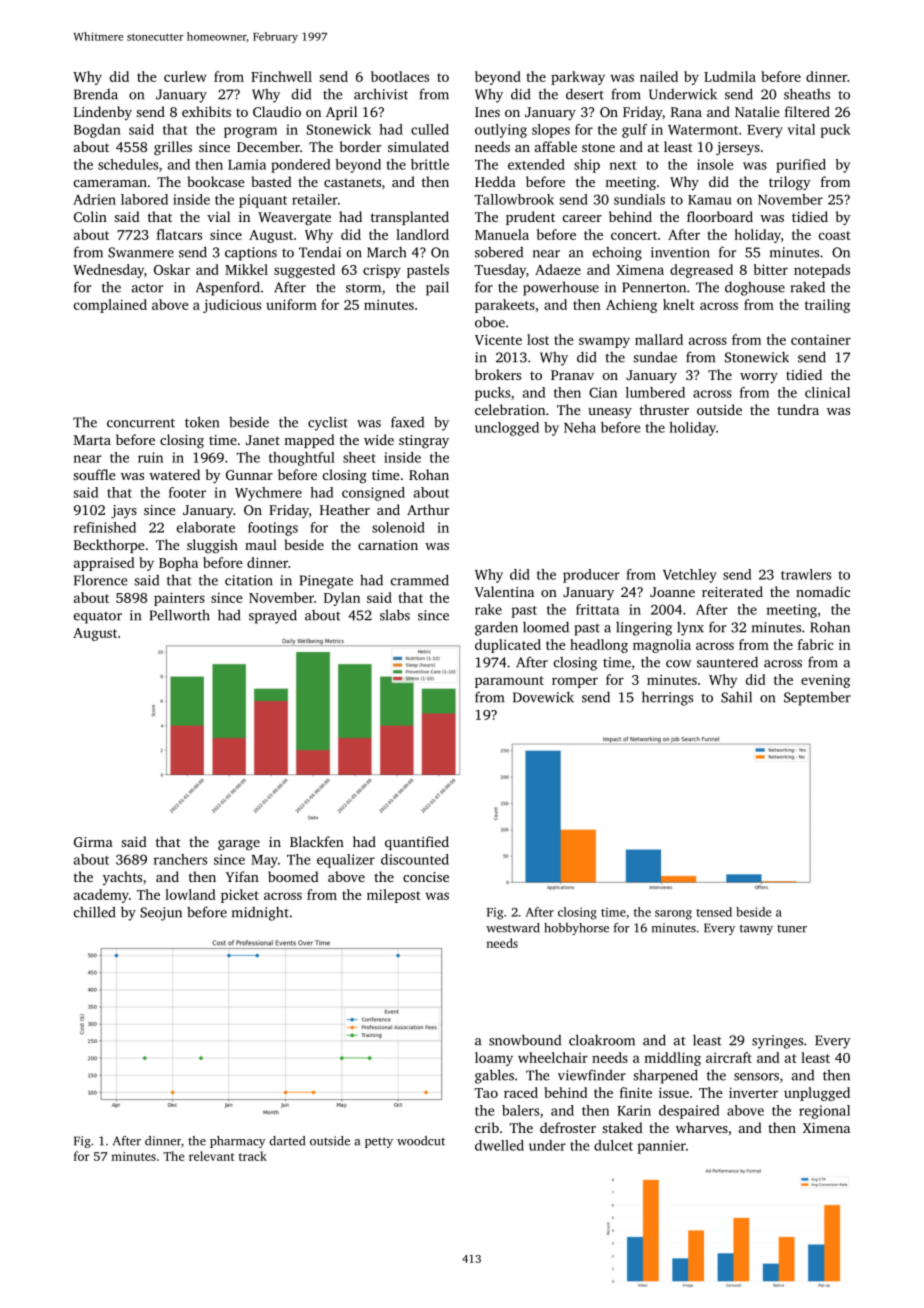 The width and height of the screenshot is (924, 1308). Describe the element at coordinates (101, 896) in the screenshot. I see `academy` at that location.
